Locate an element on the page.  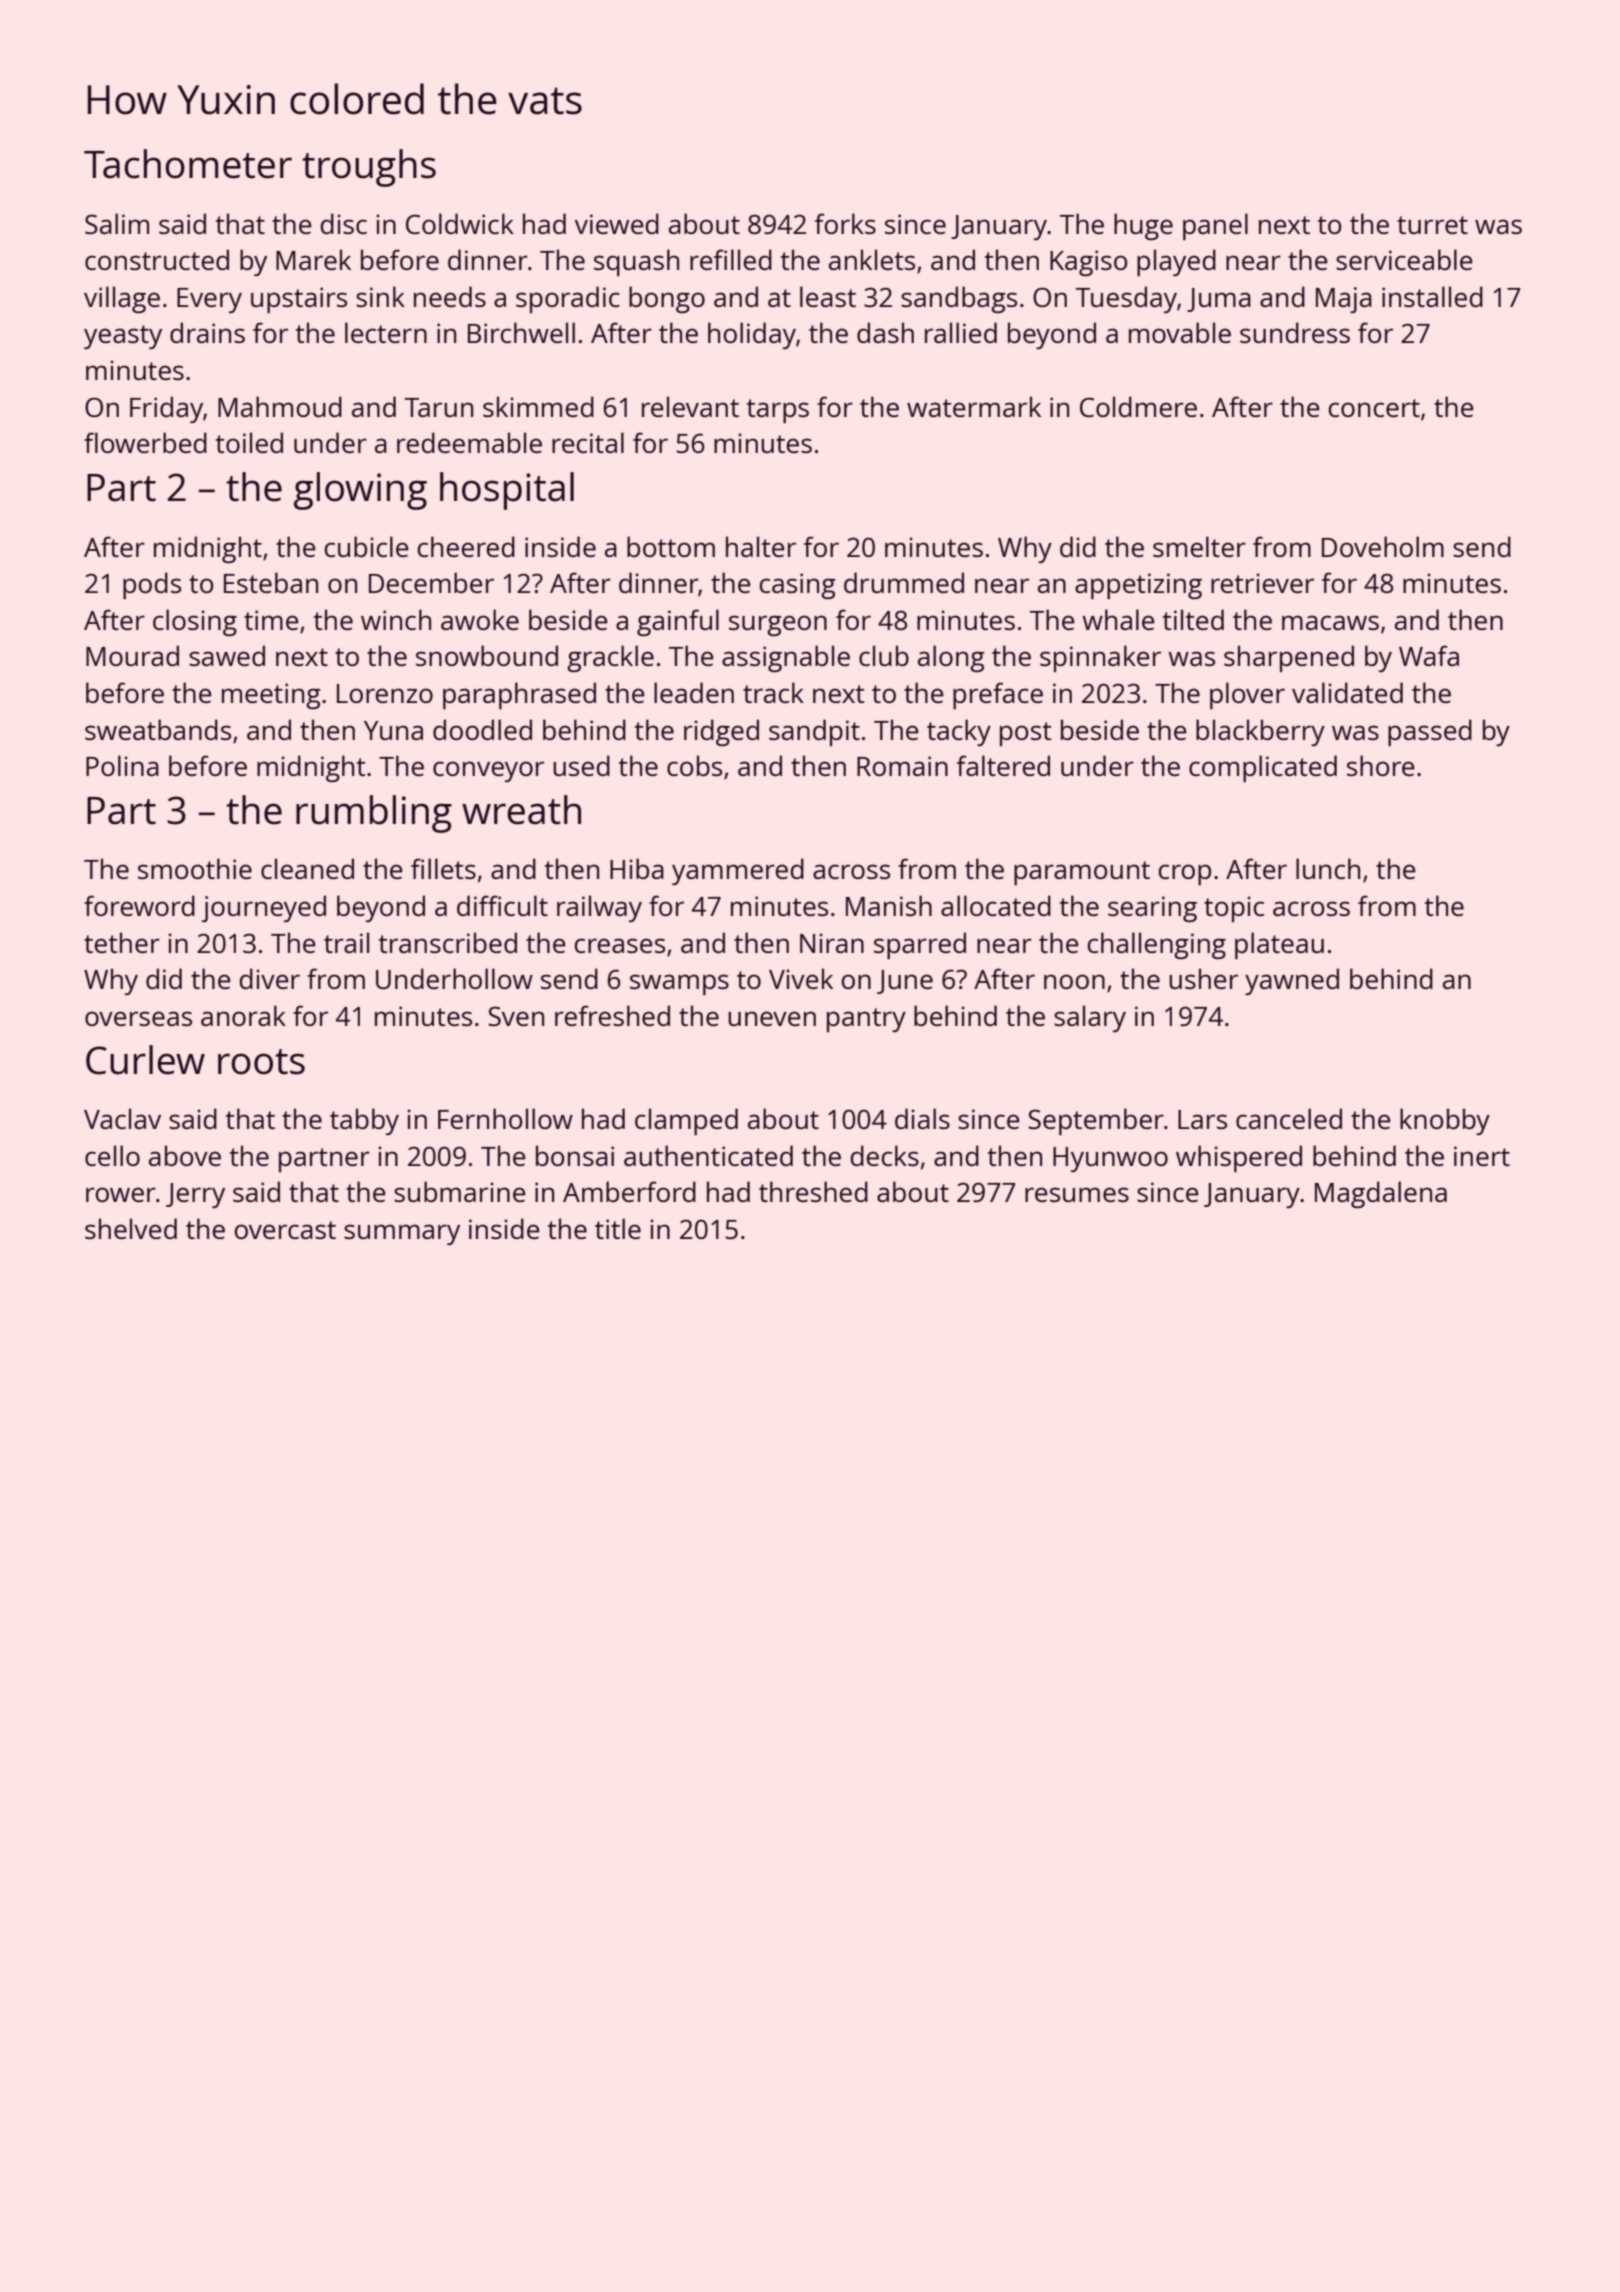
Polina is located at coordinates (122, 765).
